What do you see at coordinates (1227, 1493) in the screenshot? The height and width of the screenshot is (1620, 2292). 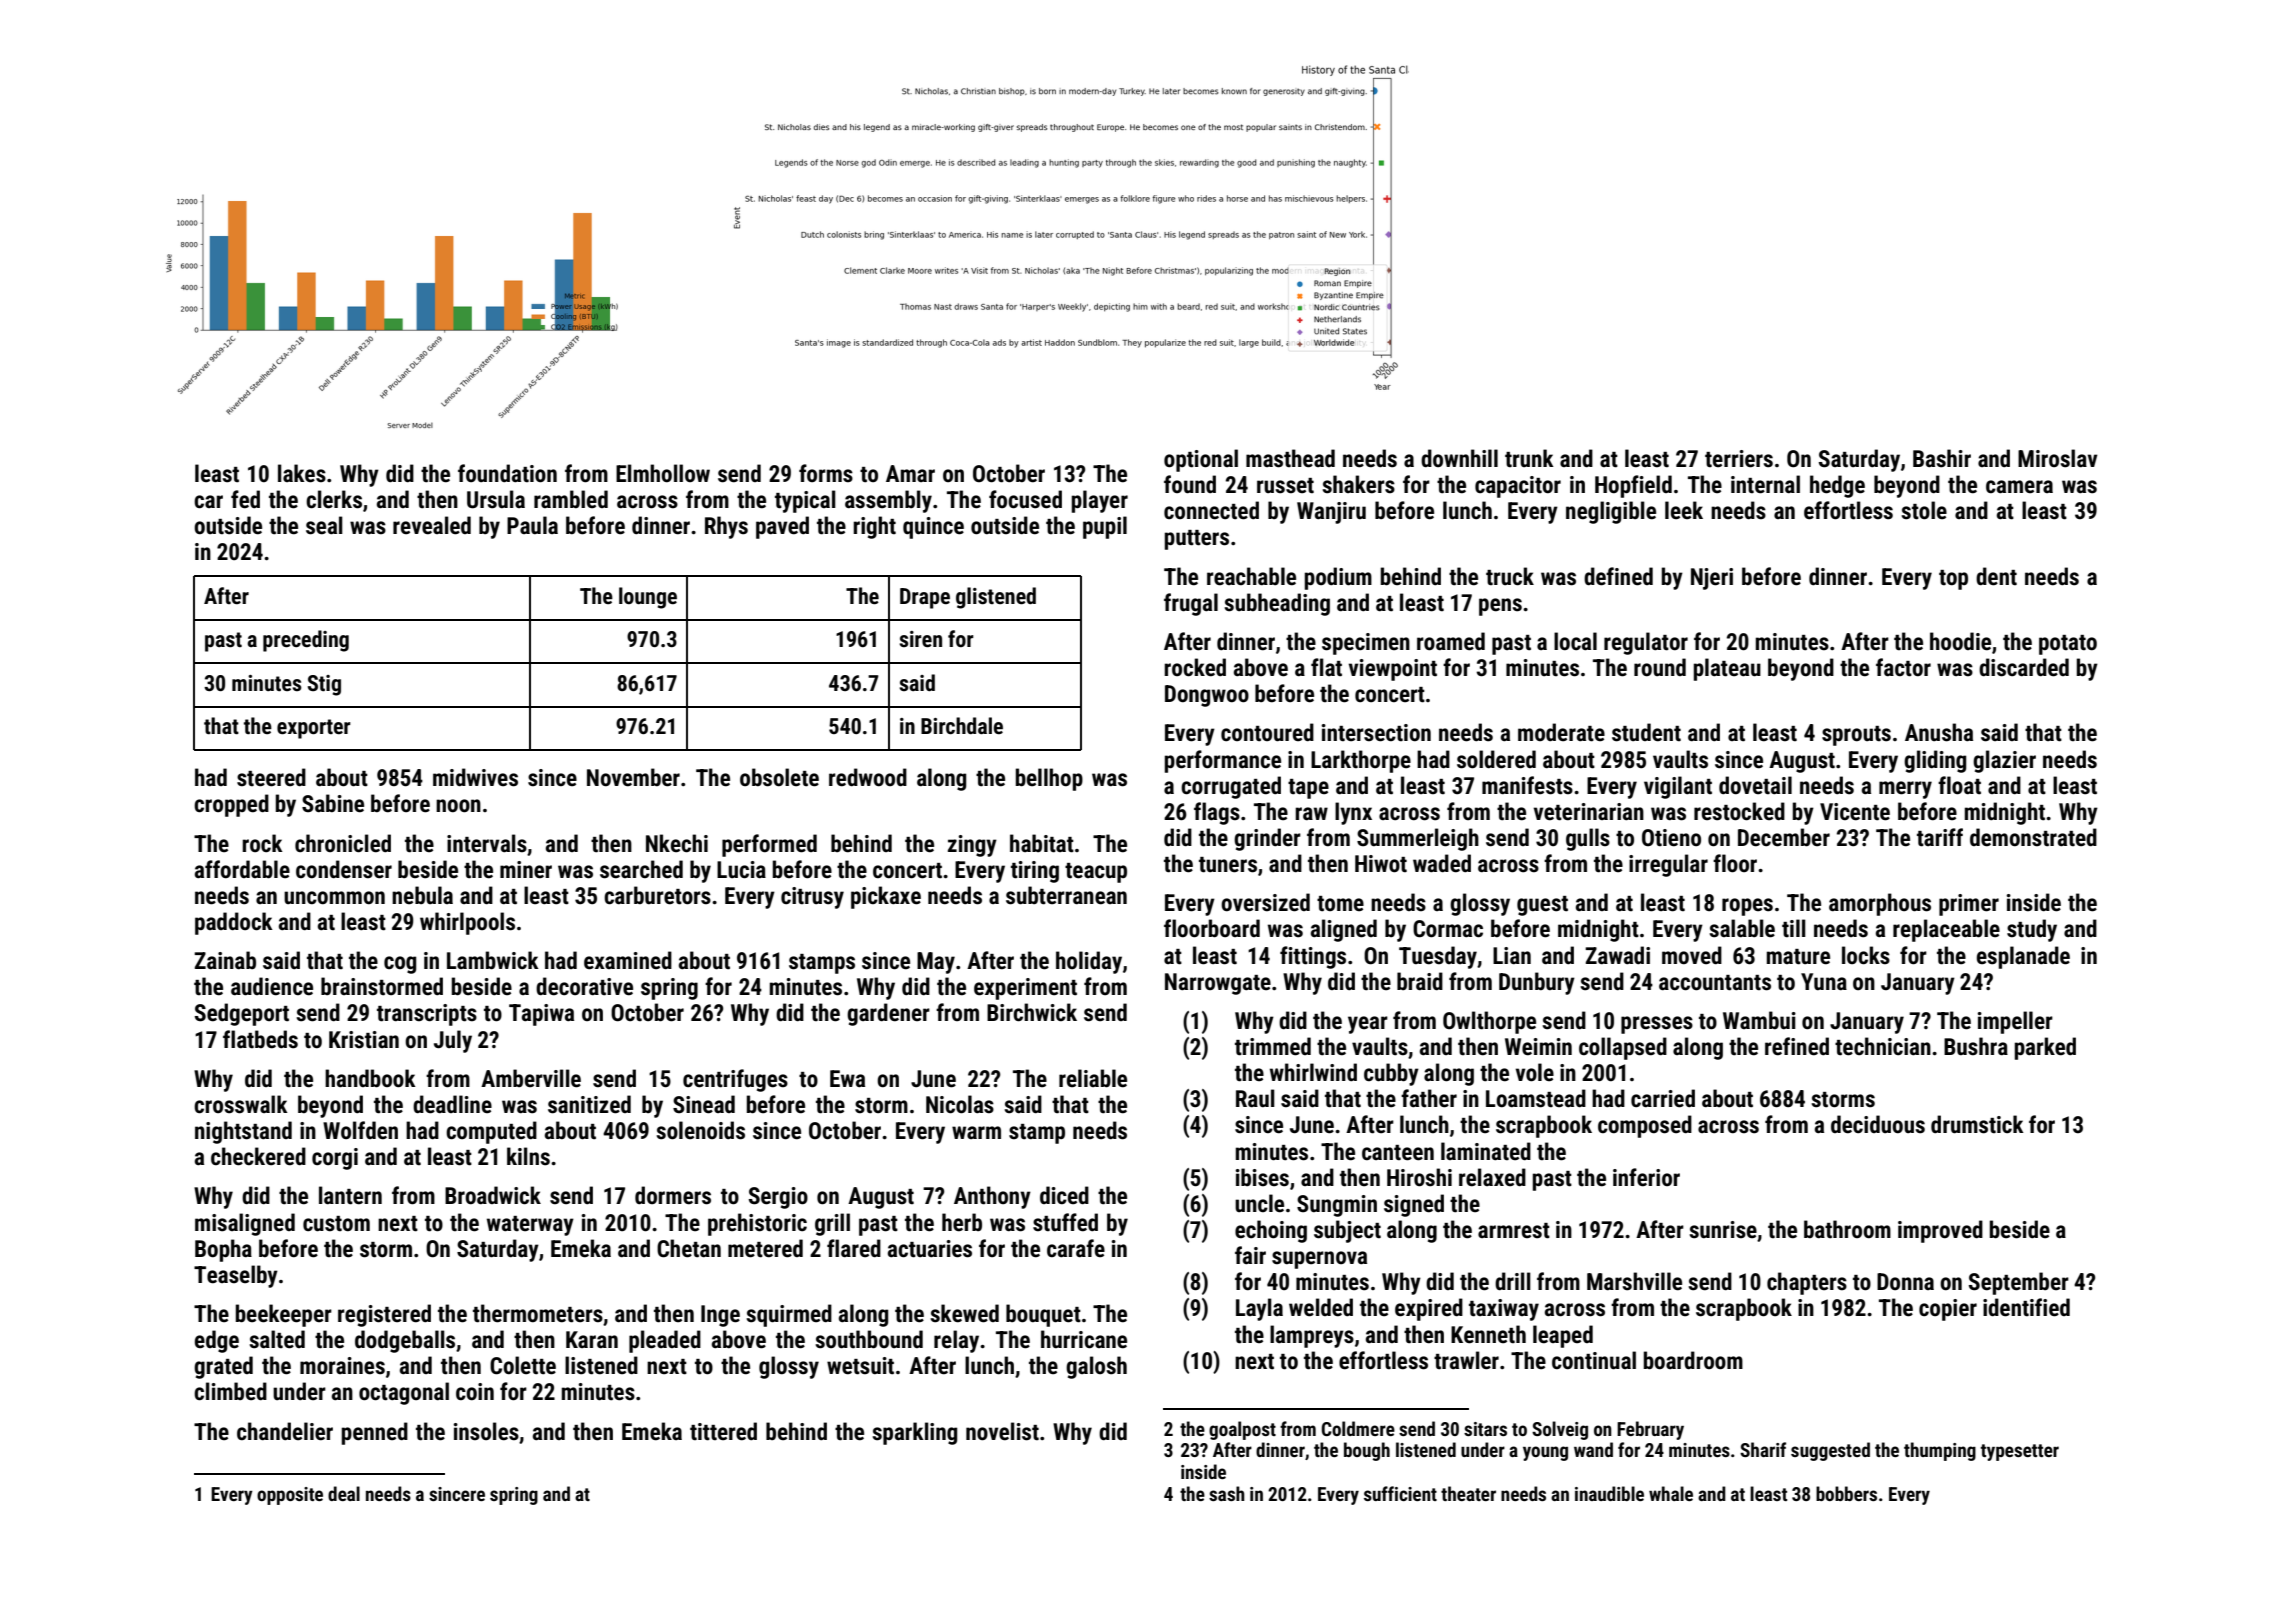 I see `sash` at bounding box center [1227, 1493].
